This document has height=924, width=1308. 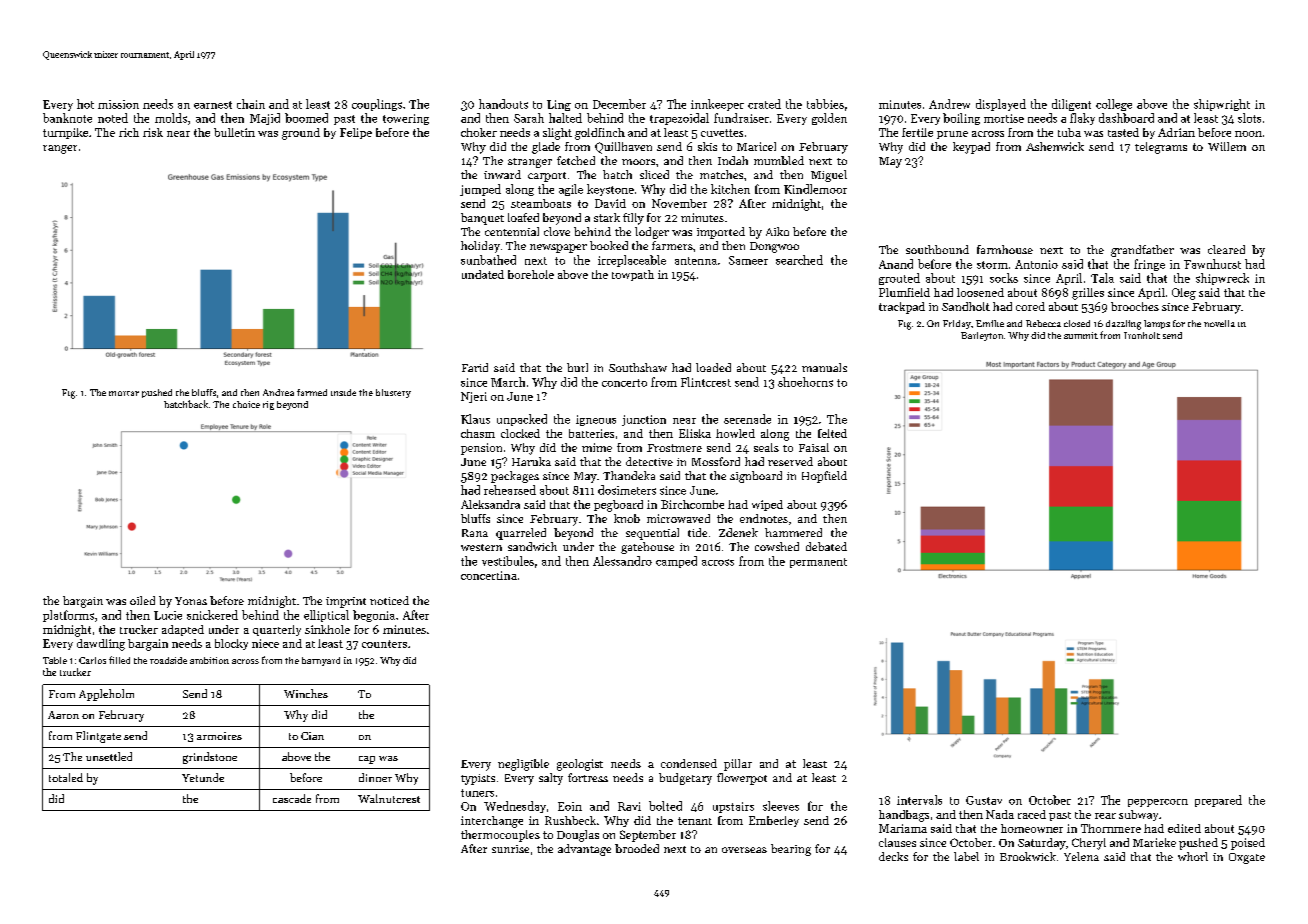 What do you see at coordinates (826, 546) in the document?
I see `debated` at bounding box center [826, 546].
